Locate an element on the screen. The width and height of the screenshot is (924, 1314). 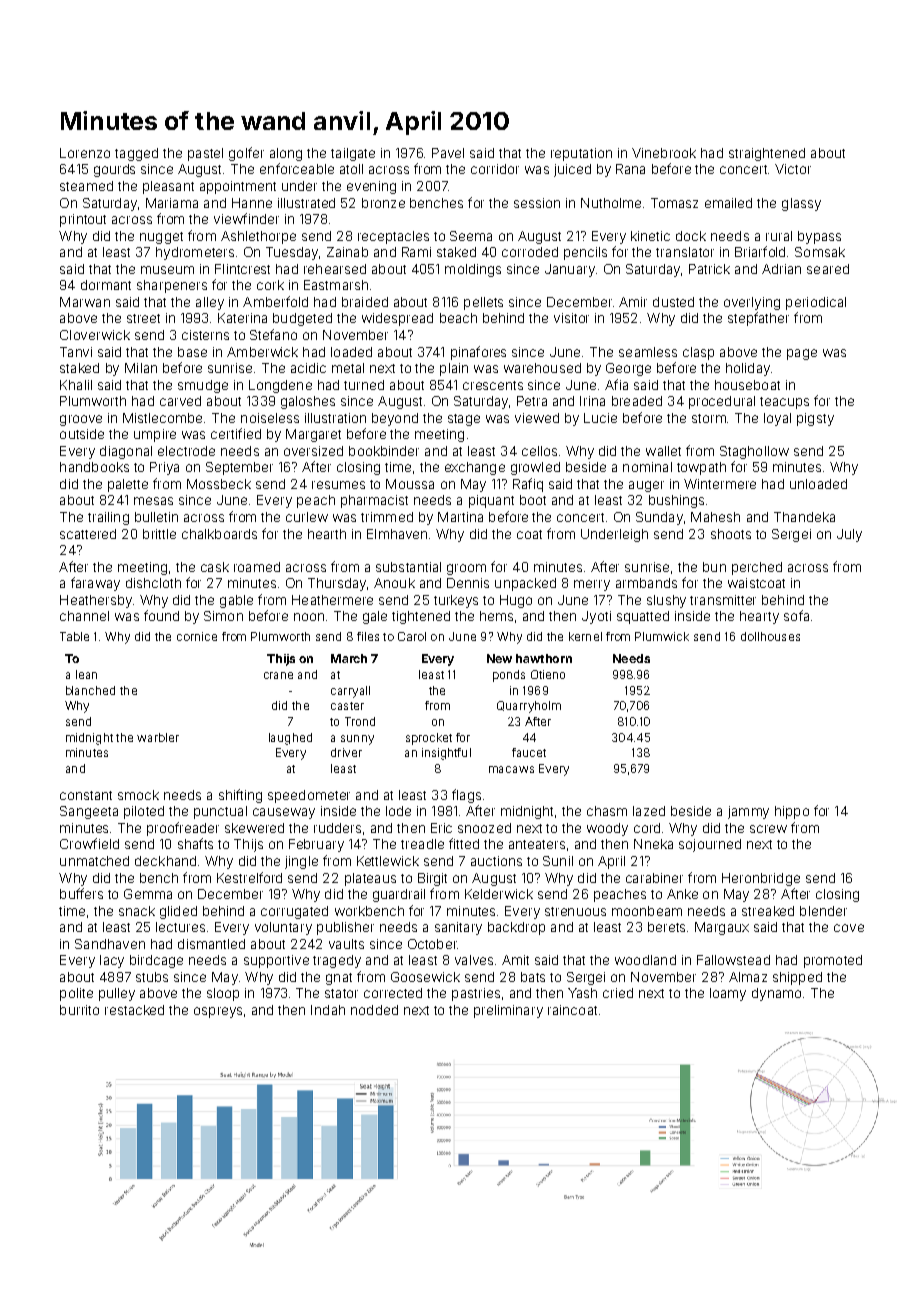
armbands is located at coordinates (646, 583).
